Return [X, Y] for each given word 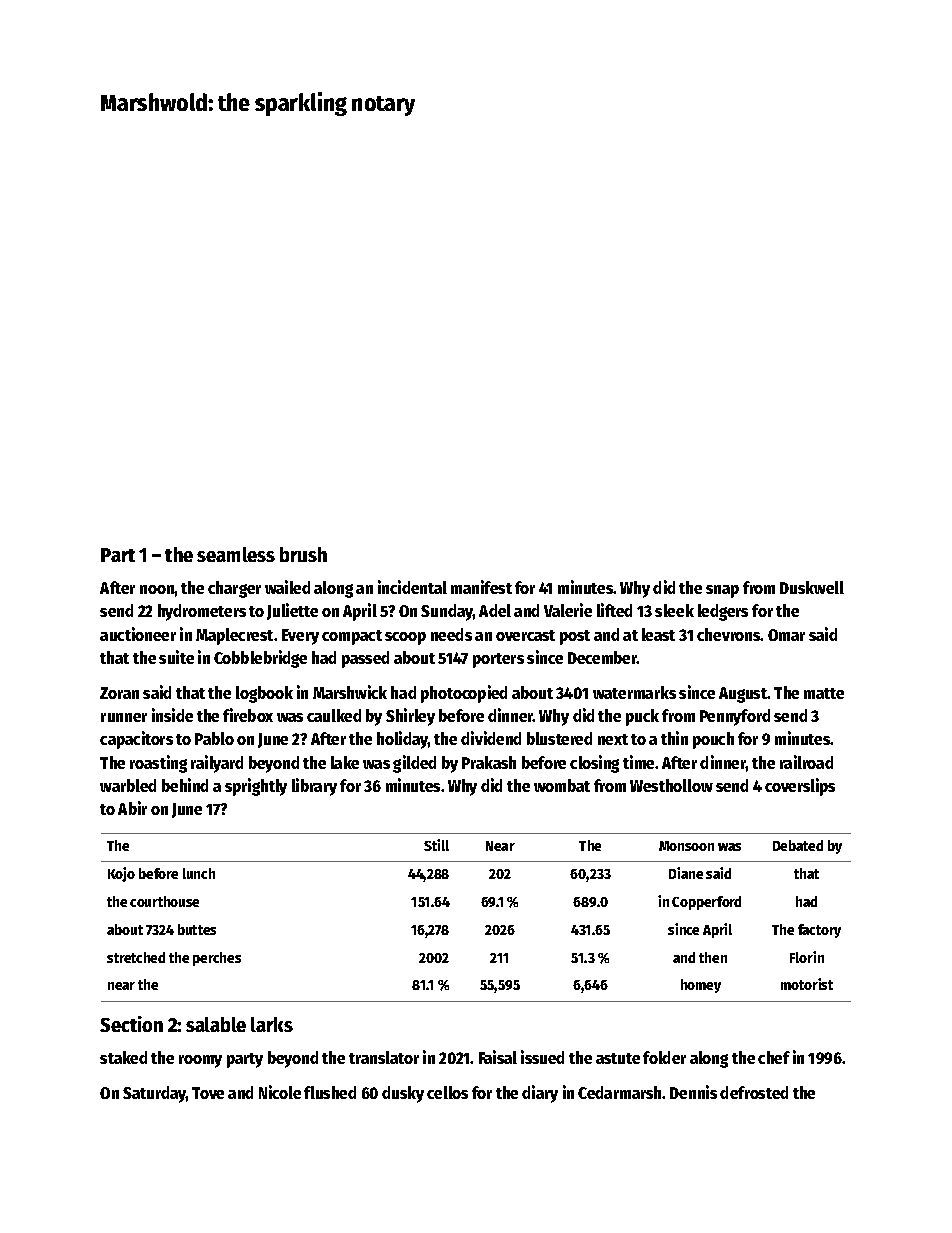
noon [157, 589]
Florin [807, 957]
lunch [199, 873]
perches [217, 959]
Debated [798, 845]
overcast [525, 635]
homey [701, 986]
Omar [786, 635]
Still [436, 845]
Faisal [498, 1057]
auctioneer [138, 634]
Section [131, 1024]
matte [824, 693]
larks [272, 1024]
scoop [405, 638]
